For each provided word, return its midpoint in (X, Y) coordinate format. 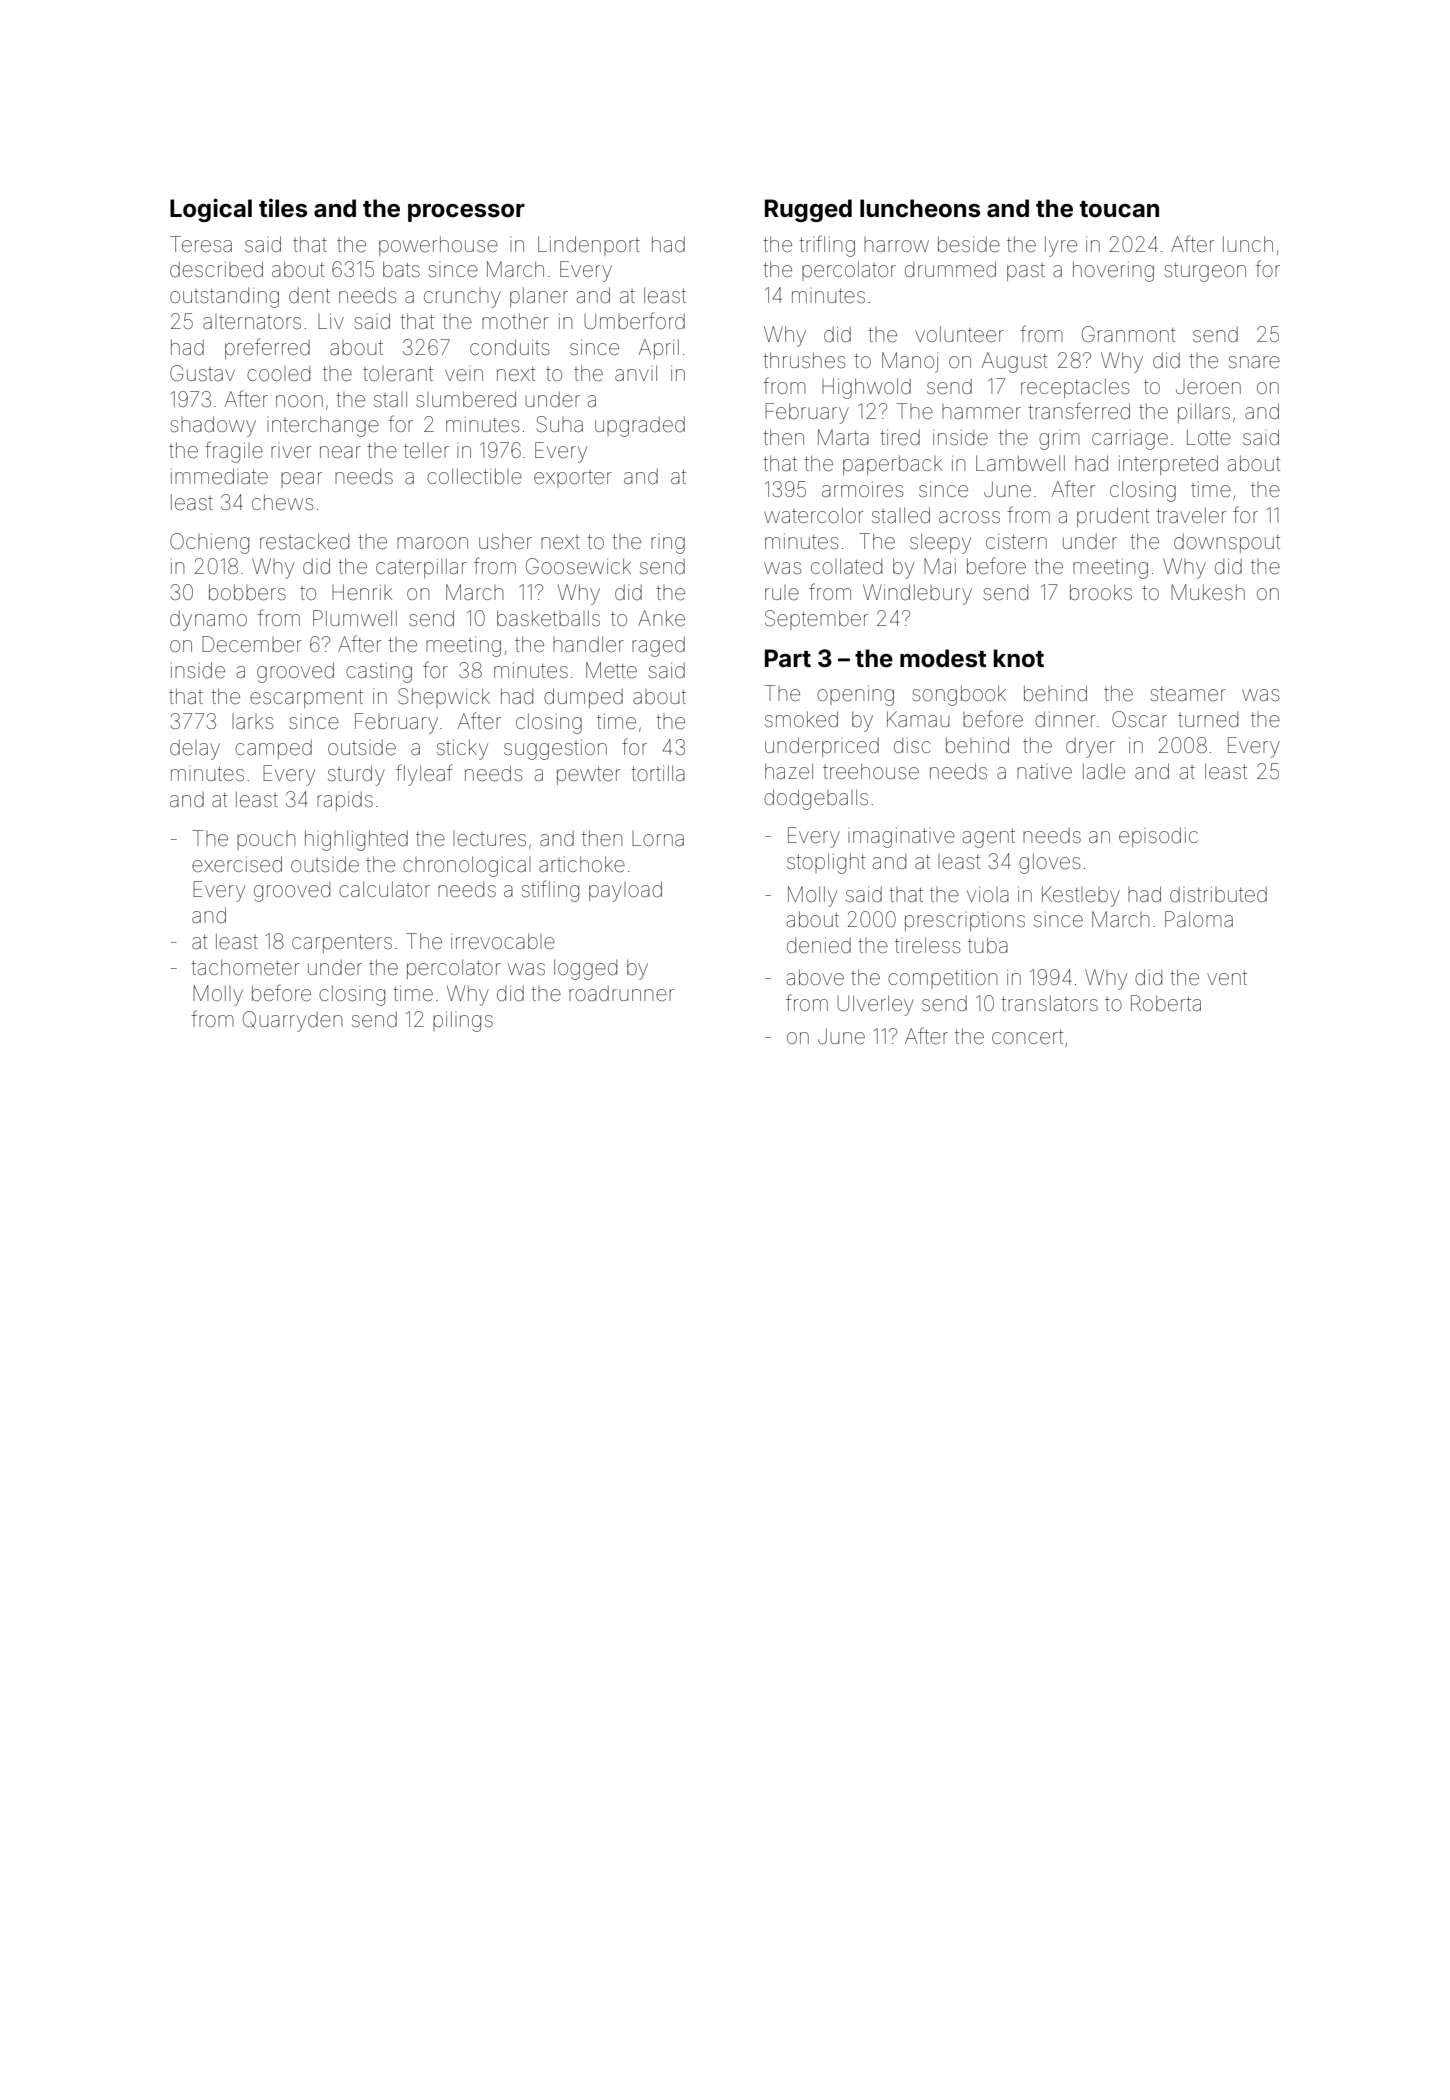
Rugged (808, 210)
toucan (1119, 209)
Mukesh (1208, 592)
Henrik (362, 592)
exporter (573, 479)
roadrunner (621, 993)
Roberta (1166, 1003)
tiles (283, 208)
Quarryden (292, 1021)
